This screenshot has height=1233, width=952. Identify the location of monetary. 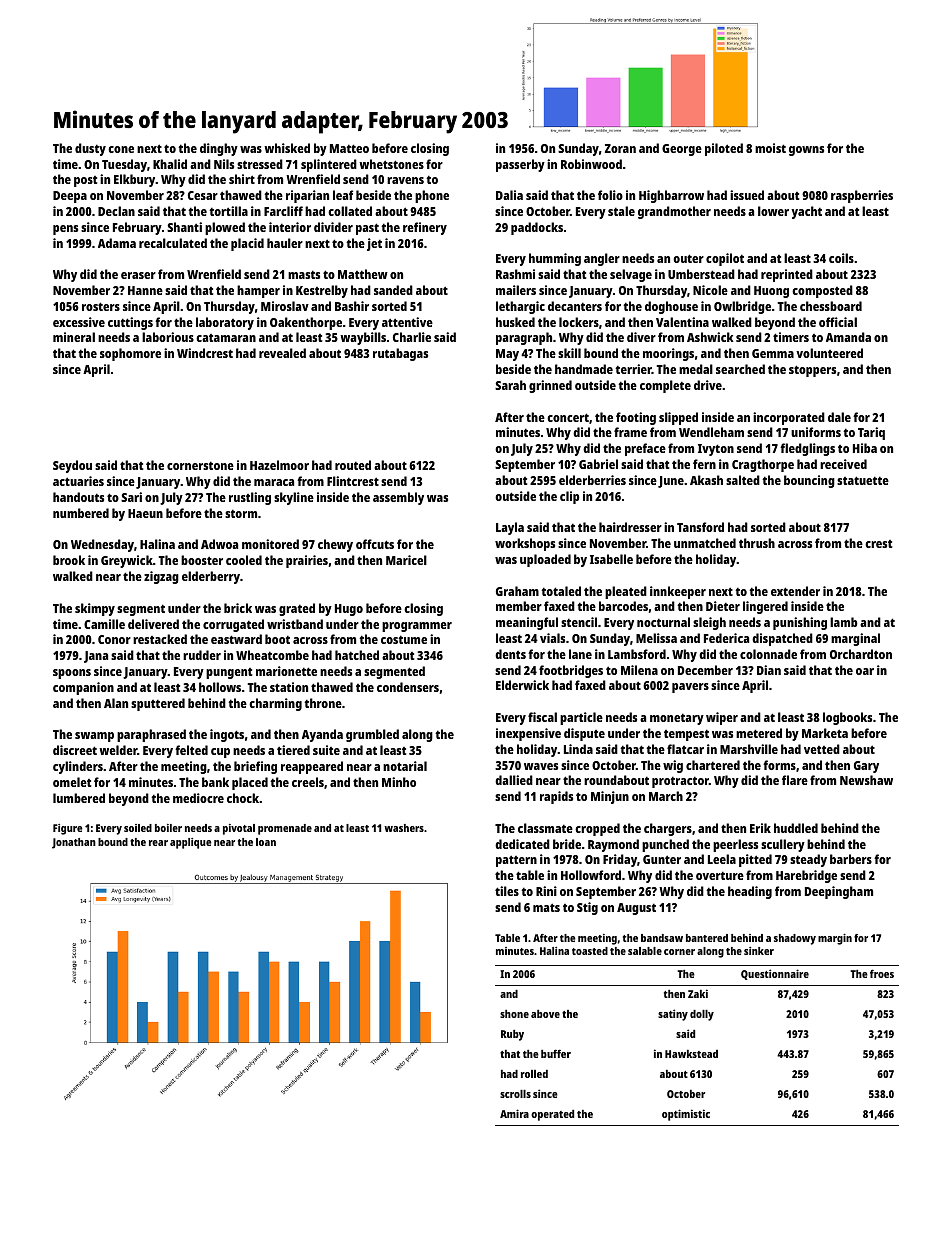
(677, 719).
